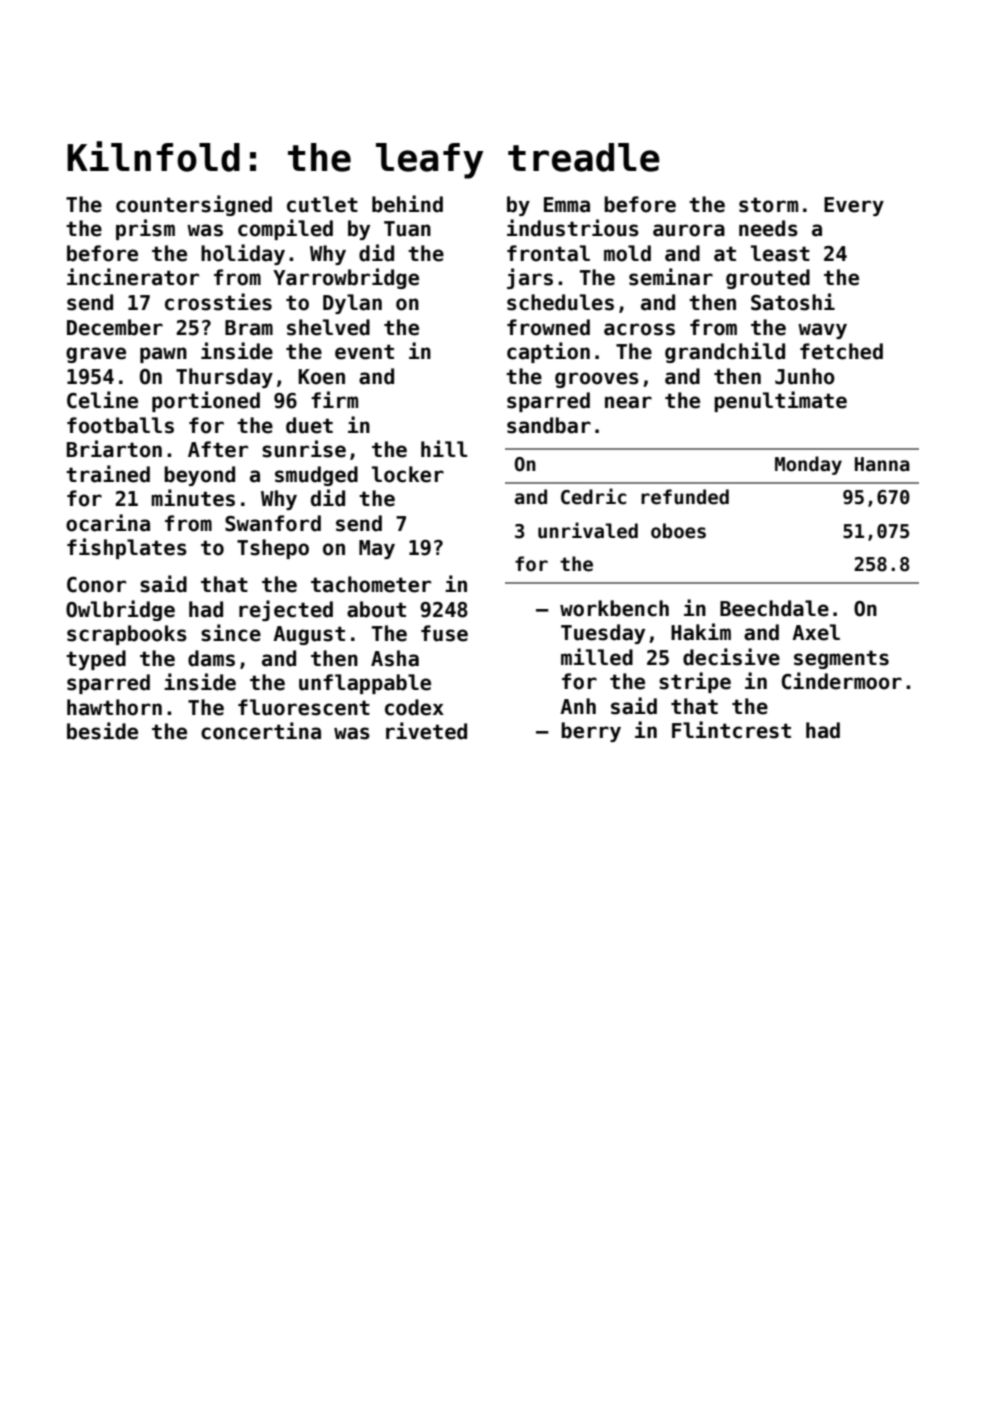 The image size is (985, 1426). Describe the element at coordinates (731, 730) in the document. I see `Flintcrest` at that location.
